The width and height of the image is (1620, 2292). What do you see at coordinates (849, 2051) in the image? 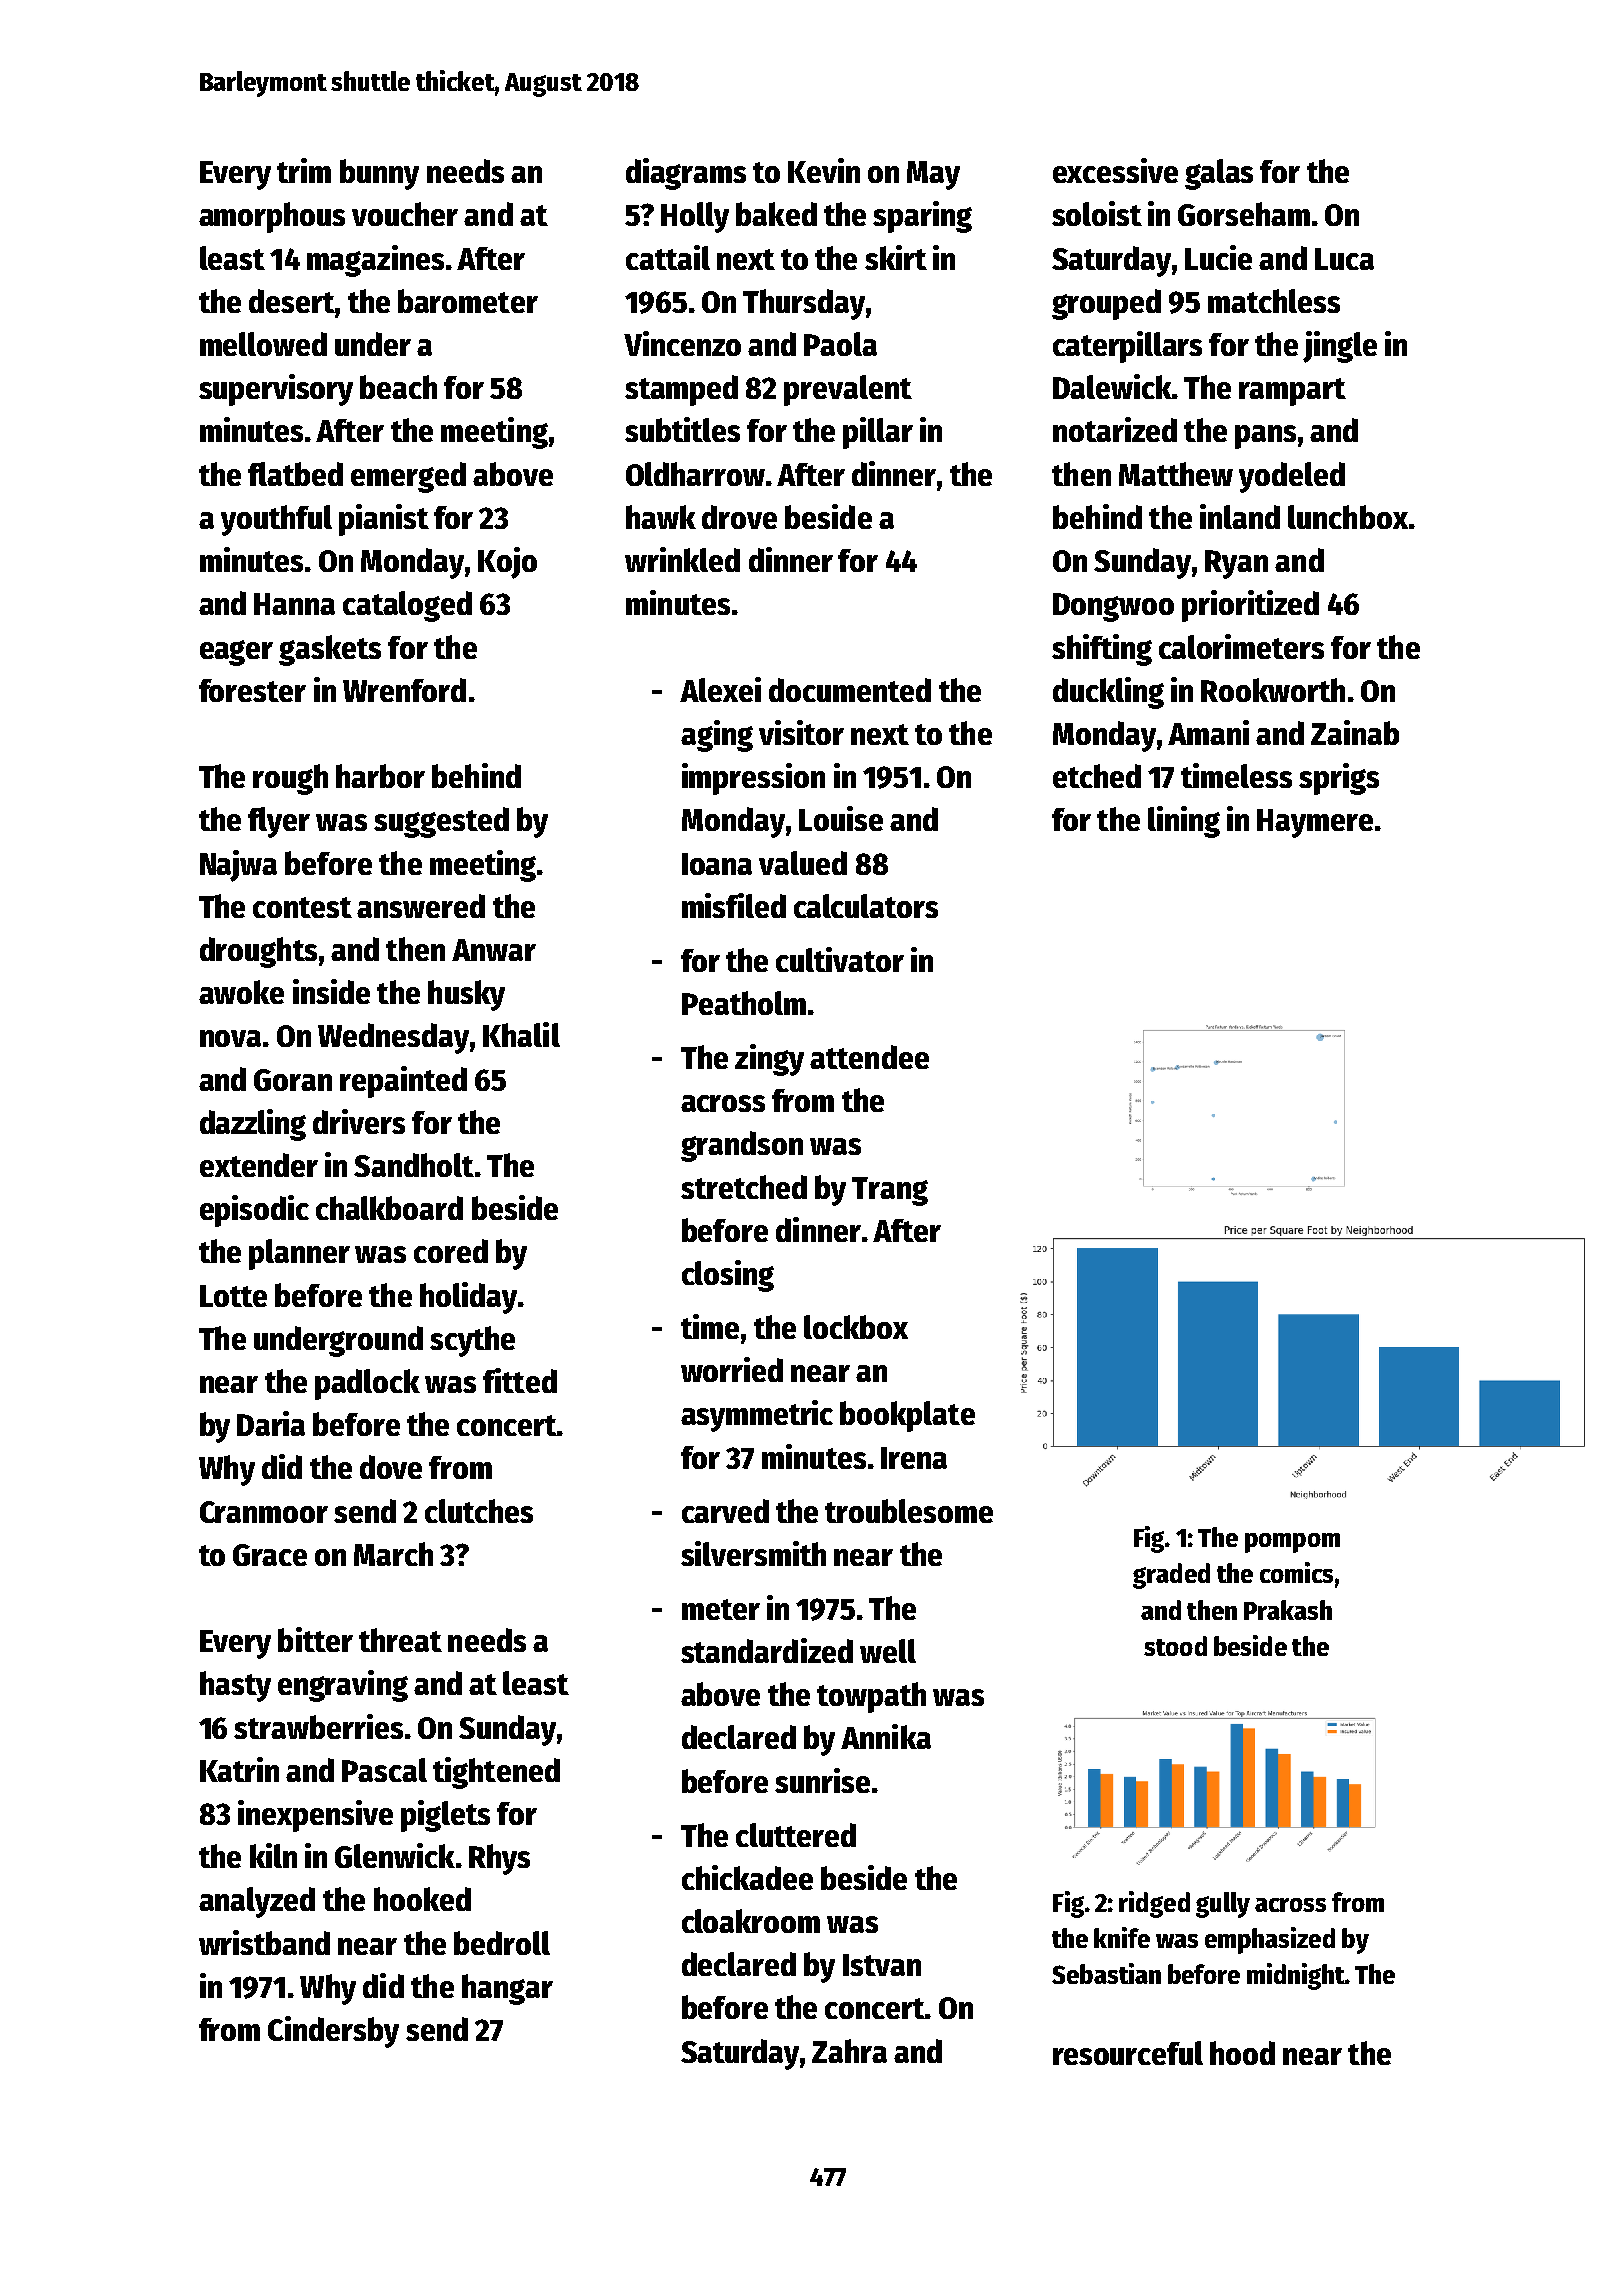
I see `Zahra` at bounding box center [849, 2051].
